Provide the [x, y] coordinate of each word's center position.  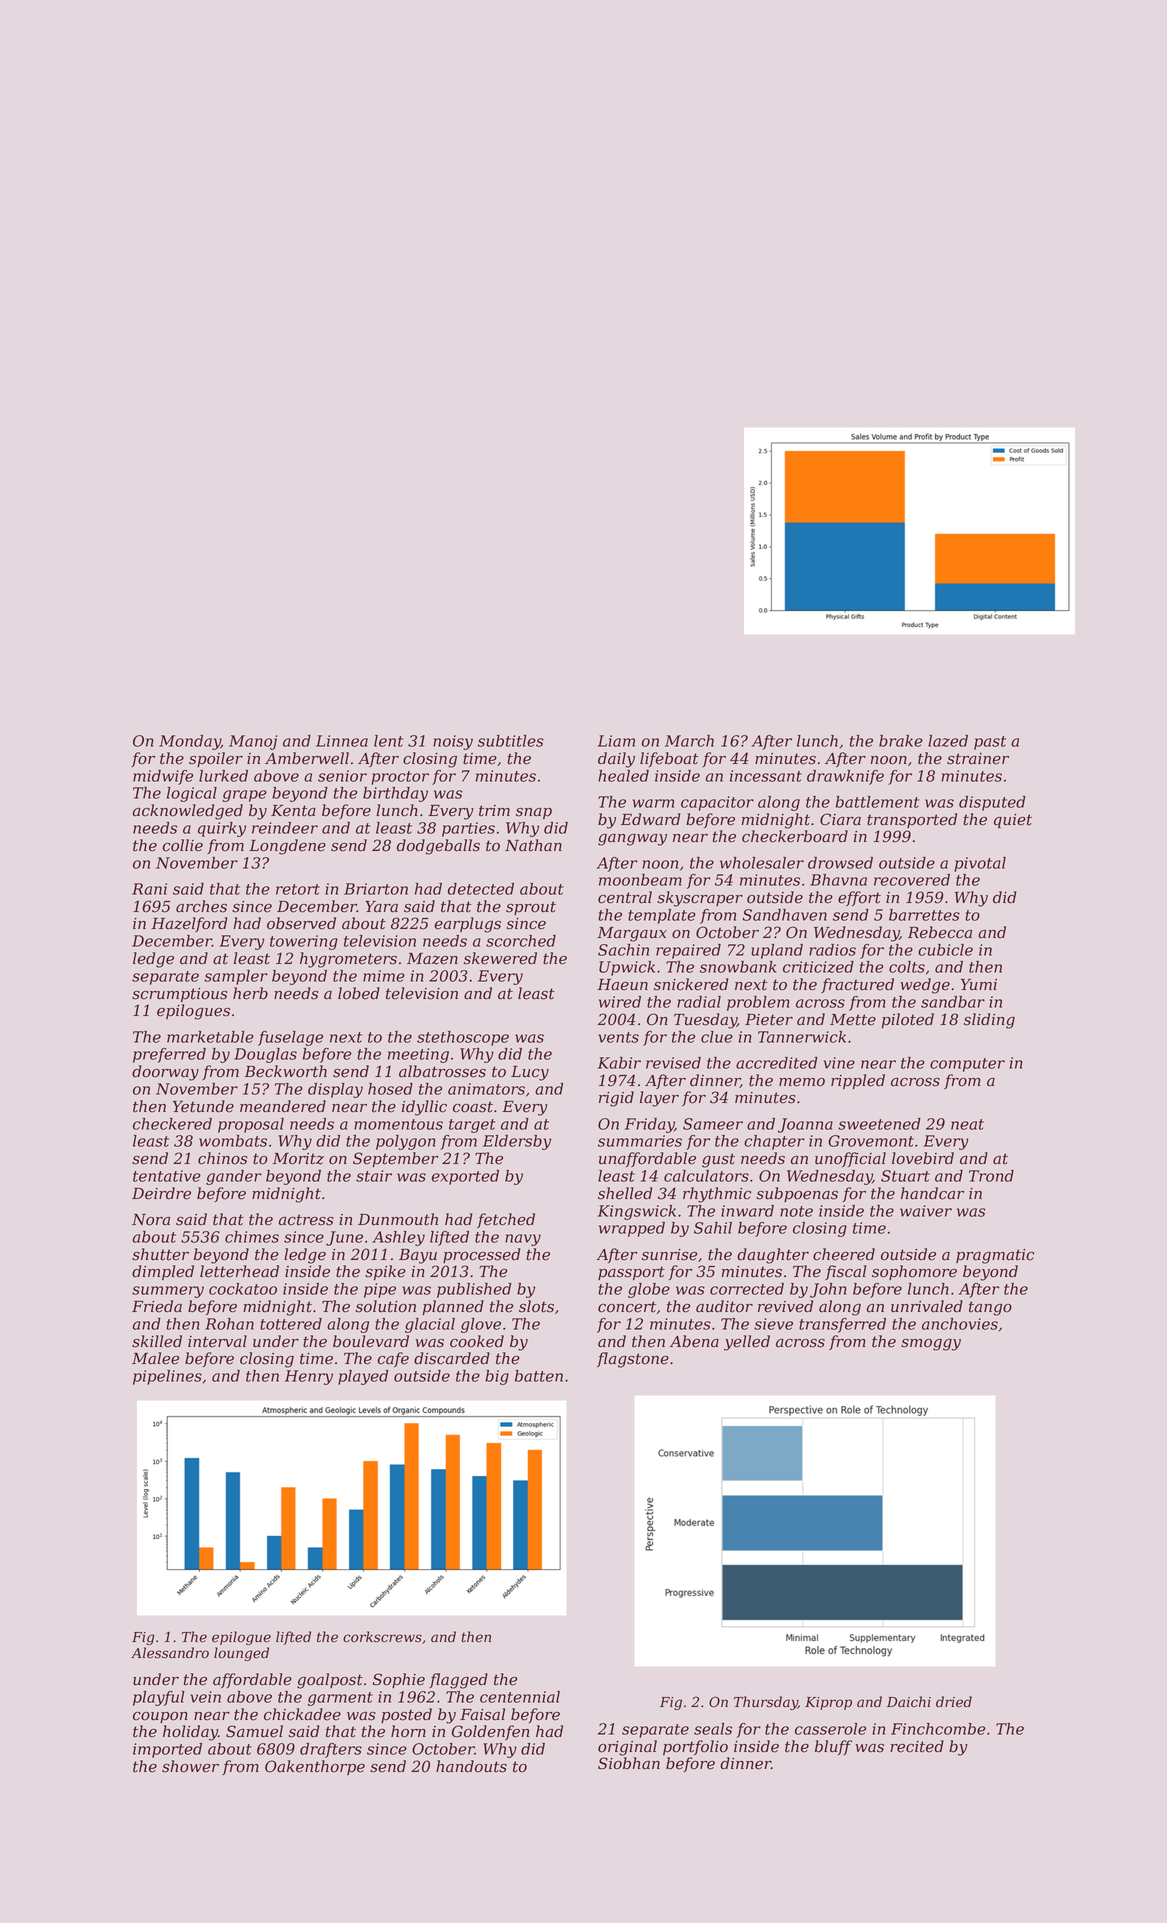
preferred [169, 1055]
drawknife [845, 777]
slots [536, 1306]
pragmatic [995, 1256]
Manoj [253, 742]
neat [967, 1124]
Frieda [157, 1306]
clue [717, 1037]
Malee [155, 1358]
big [497, 1377]
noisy [453, 742]
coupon [160, 1717]
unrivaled [927, 1306]
